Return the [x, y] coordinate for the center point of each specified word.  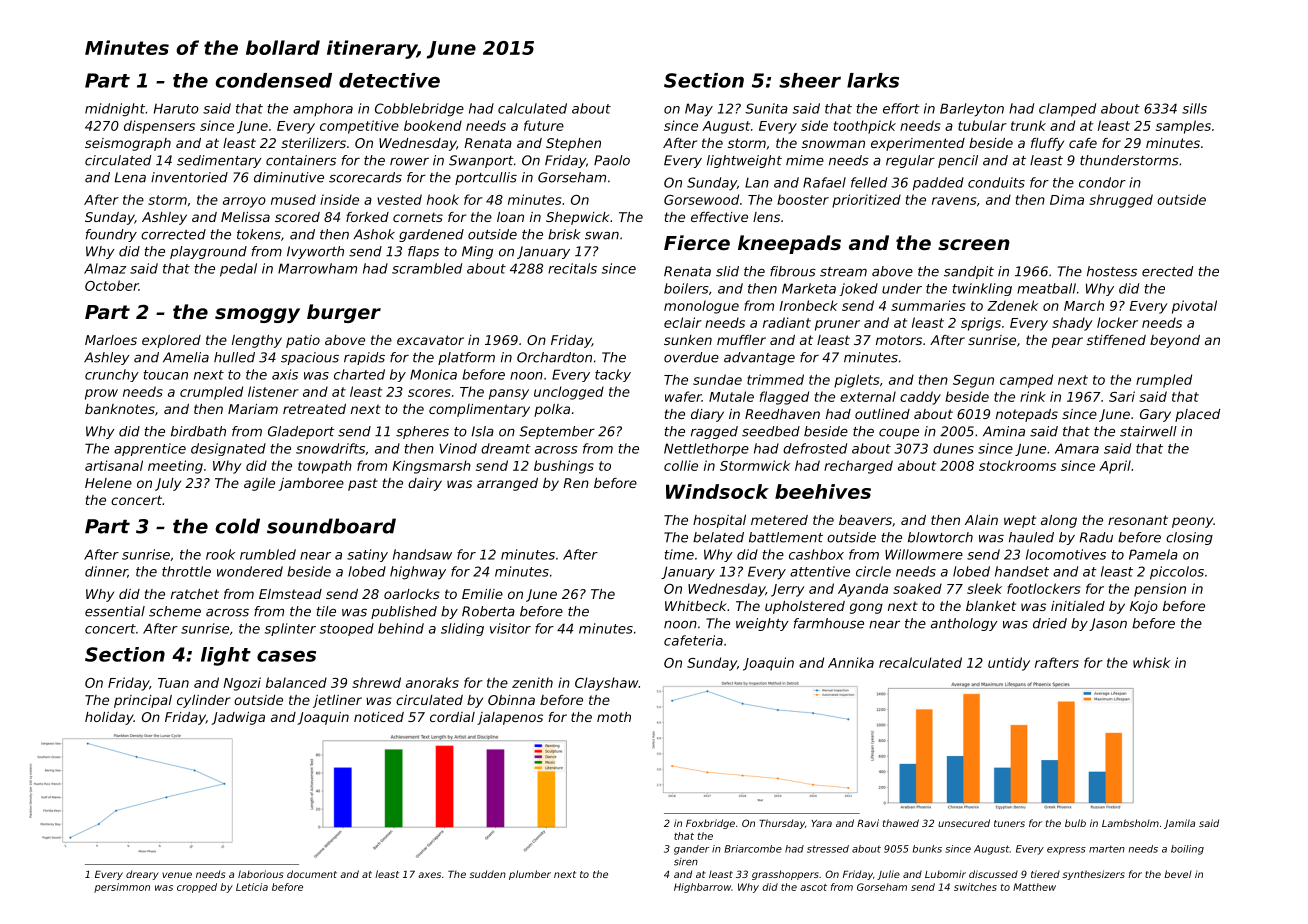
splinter [290, 629]
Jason [1108, 624]
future [544, 125]
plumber [530, 875]
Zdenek [1012, 305]
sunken [688, 340]
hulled [234, 357]
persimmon [122, 888]
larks [873, 80]
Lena [130, 177]
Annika [851, 662]
